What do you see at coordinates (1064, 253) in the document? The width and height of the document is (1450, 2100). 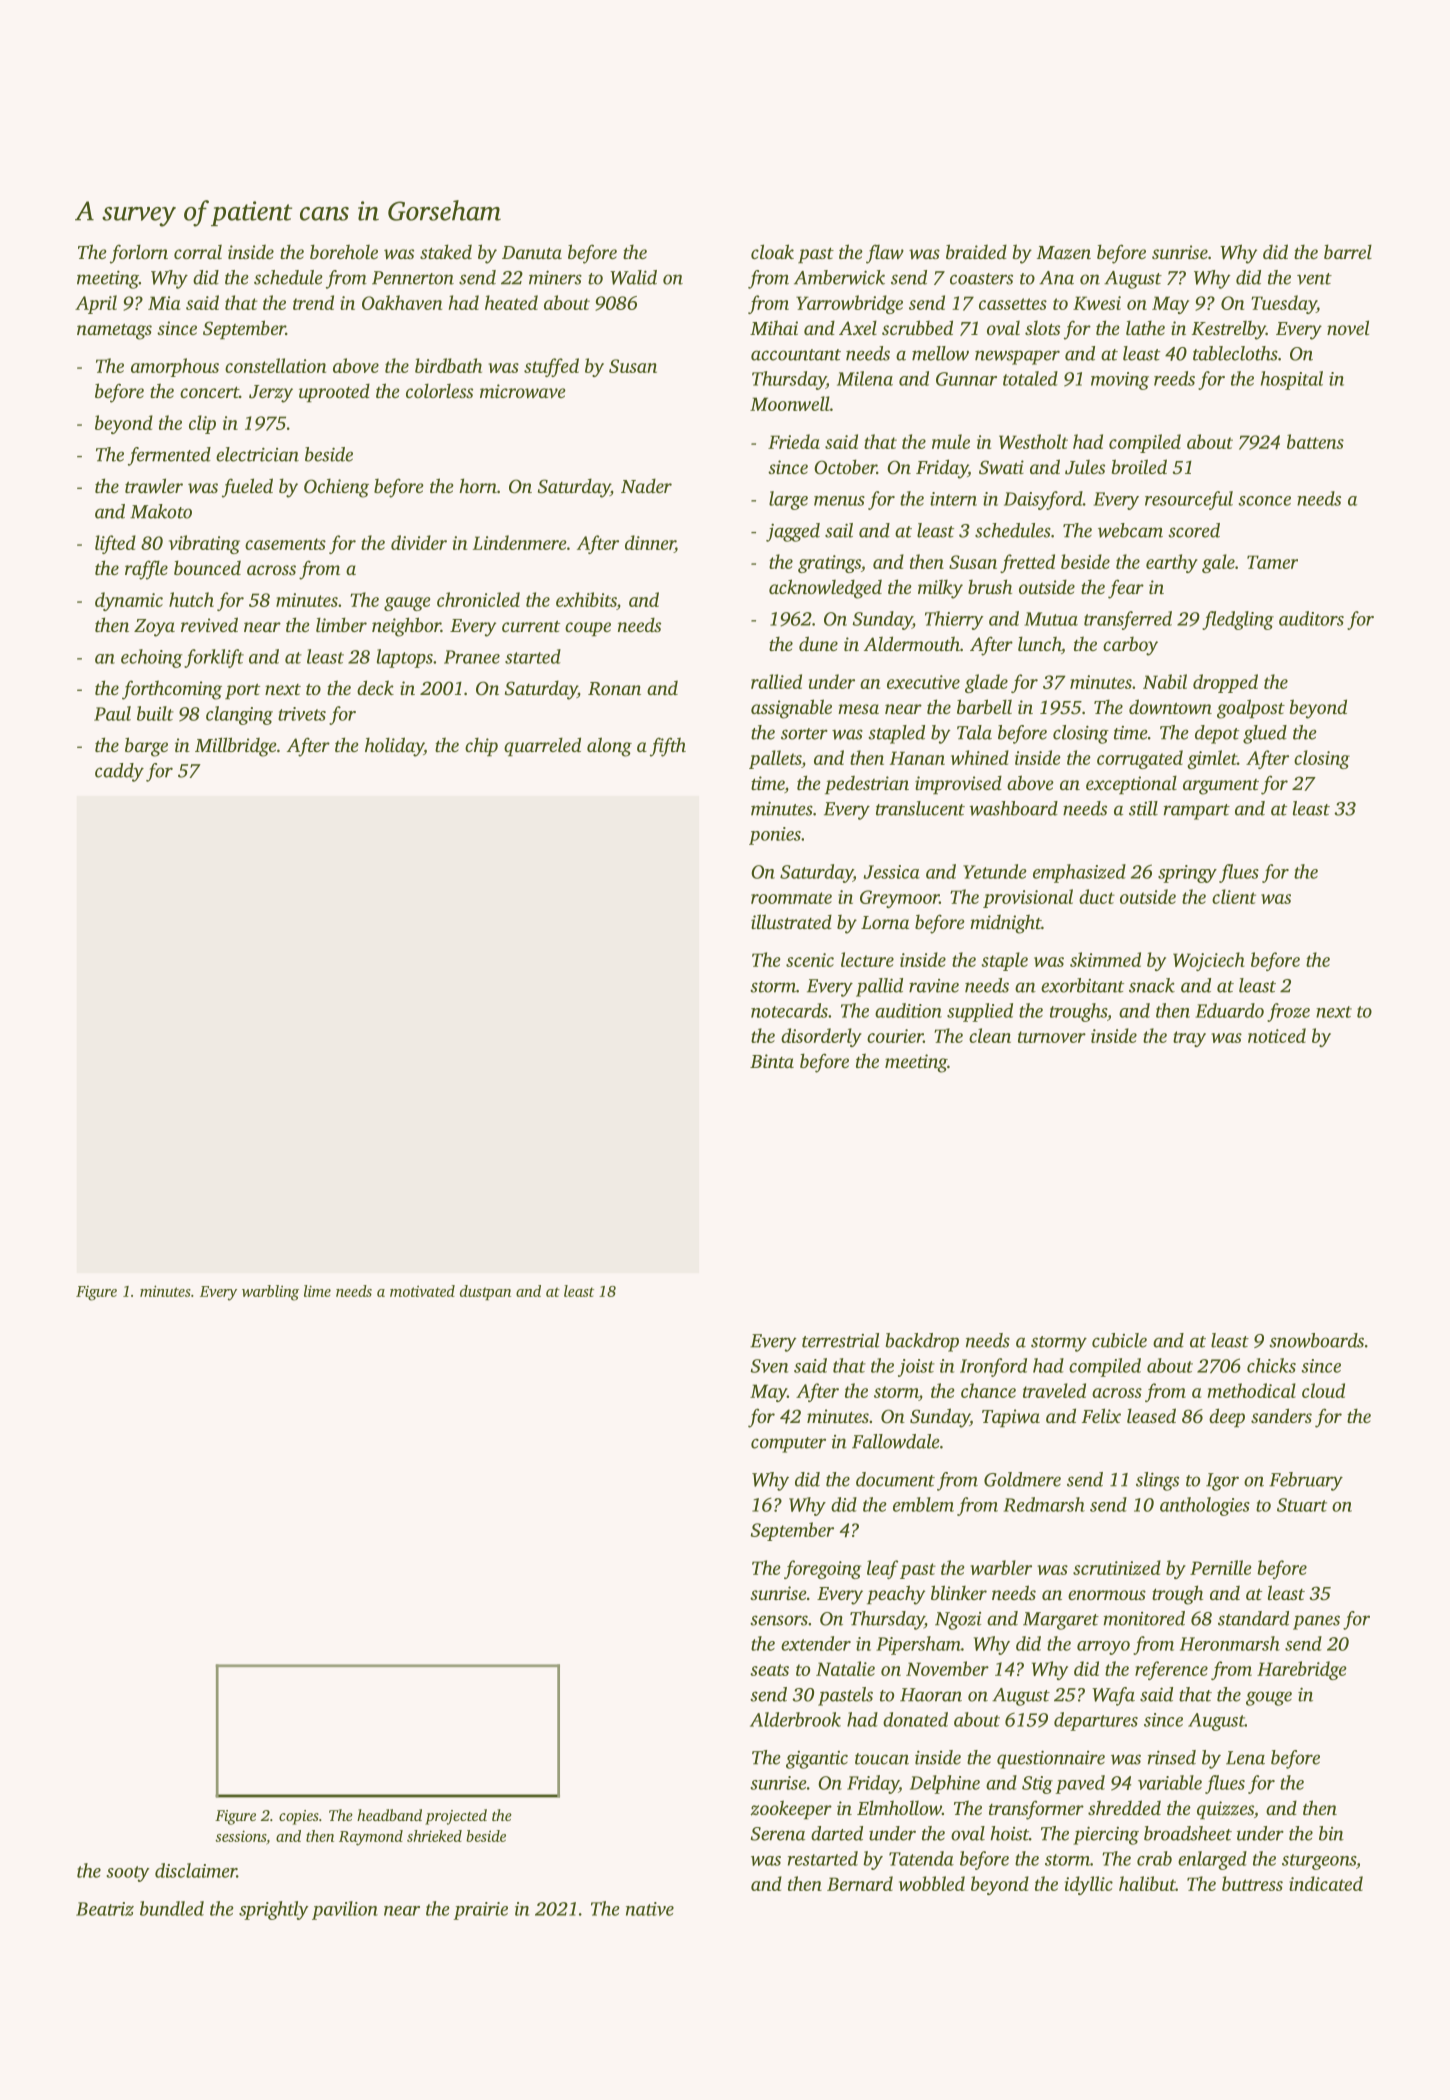 I see `Mazen` at bounding box center [1064, 253].
